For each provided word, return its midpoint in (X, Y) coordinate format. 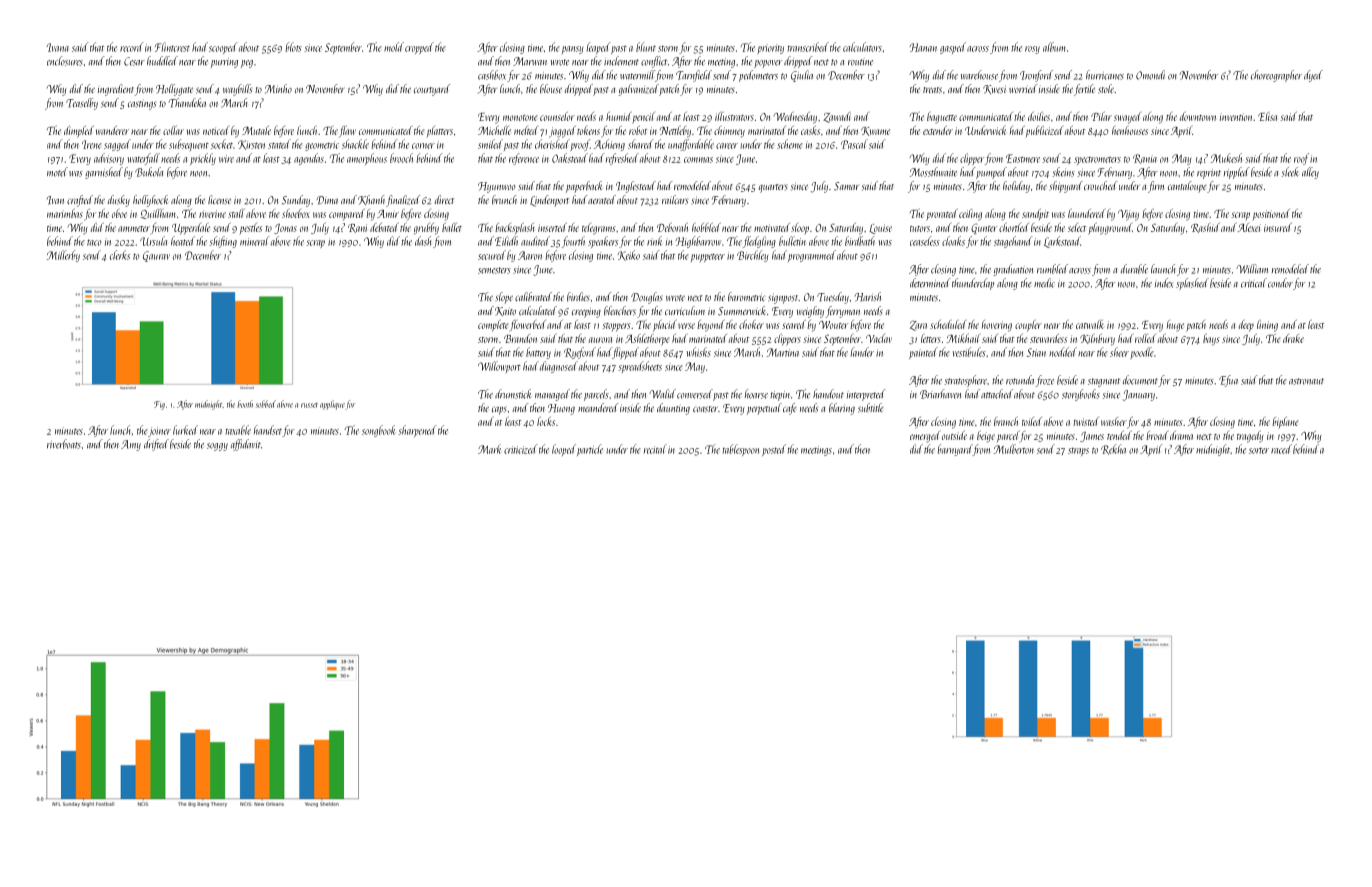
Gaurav (156, 256)
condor (1280, 283)
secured (492, 255)
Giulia (802, 76)
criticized (520, 449)
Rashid (1205, 228)
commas (698, 160)
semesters (494, 270)
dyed (1313, 76)
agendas (309, 159)
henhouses (1130, 130)
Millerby (63, 256)
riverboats (64, 444)
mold (394, 47)
